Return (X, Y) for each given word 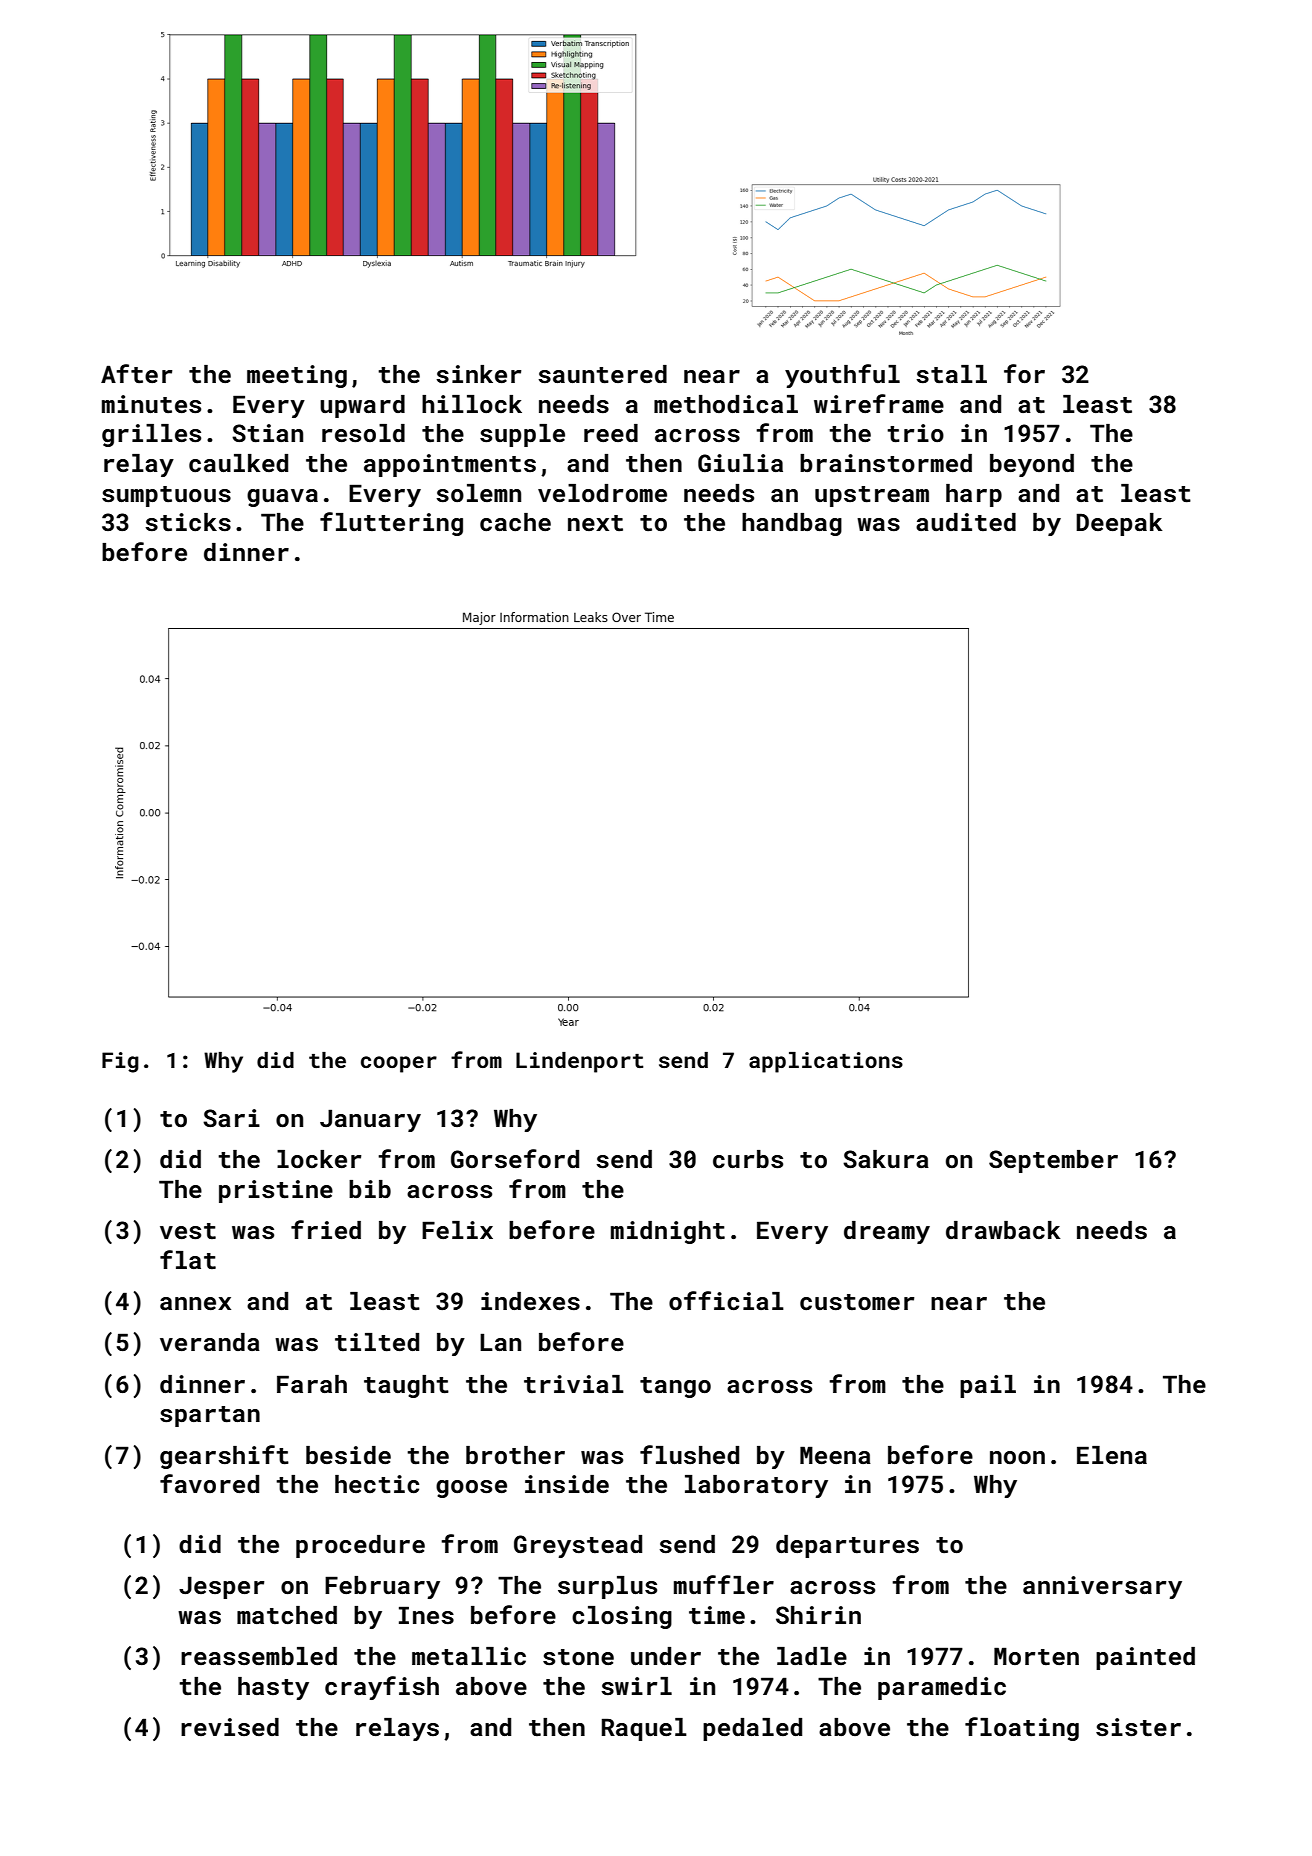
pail (988, 1386)
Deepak (1119, 524)
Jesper (221, 1587)
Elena (1112, 1455)
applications (826, 1062)
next (595, 523)
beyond (1032, 465)
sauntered (602, 374)
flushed (689, 1454)
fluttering (391, 524)
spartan (210, 1416)
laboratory (756, 1486)
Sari (231, 1118)
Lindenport (579, 1062)
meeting (297, 376)
